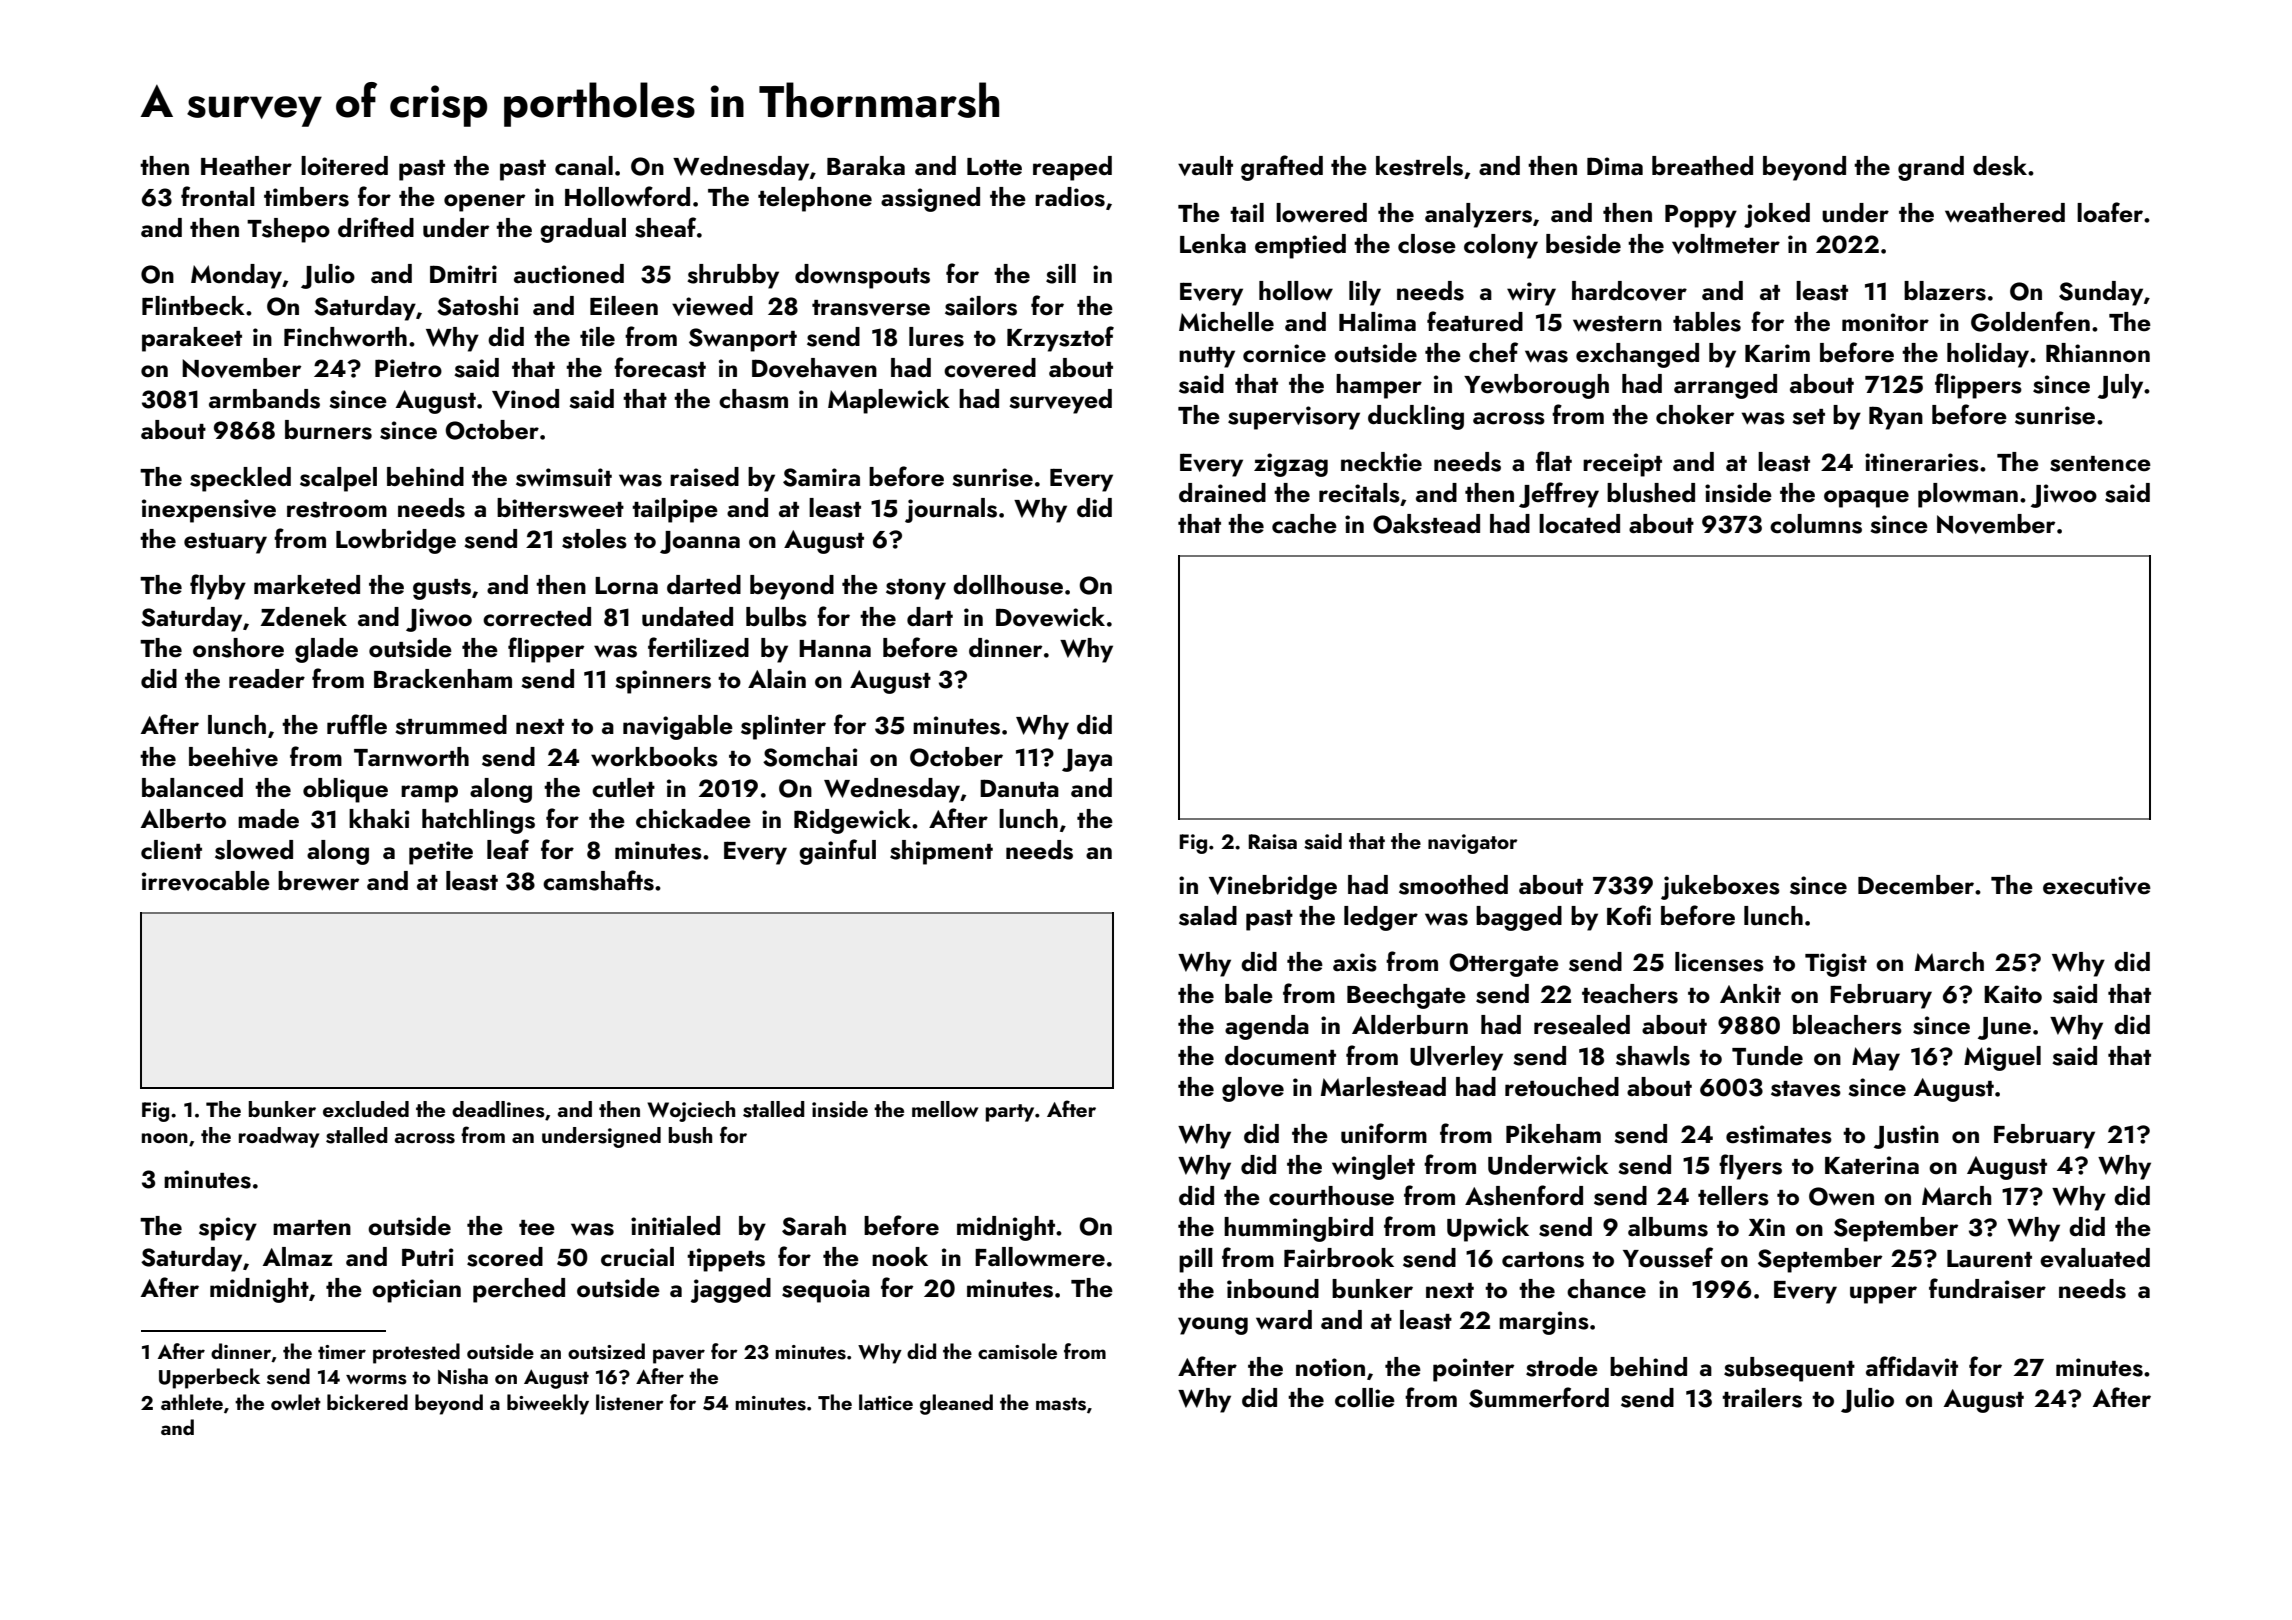  What do you see at coordinates (2097, 885) in the image?
I see `executive` at bounding box center [2097, 885].
